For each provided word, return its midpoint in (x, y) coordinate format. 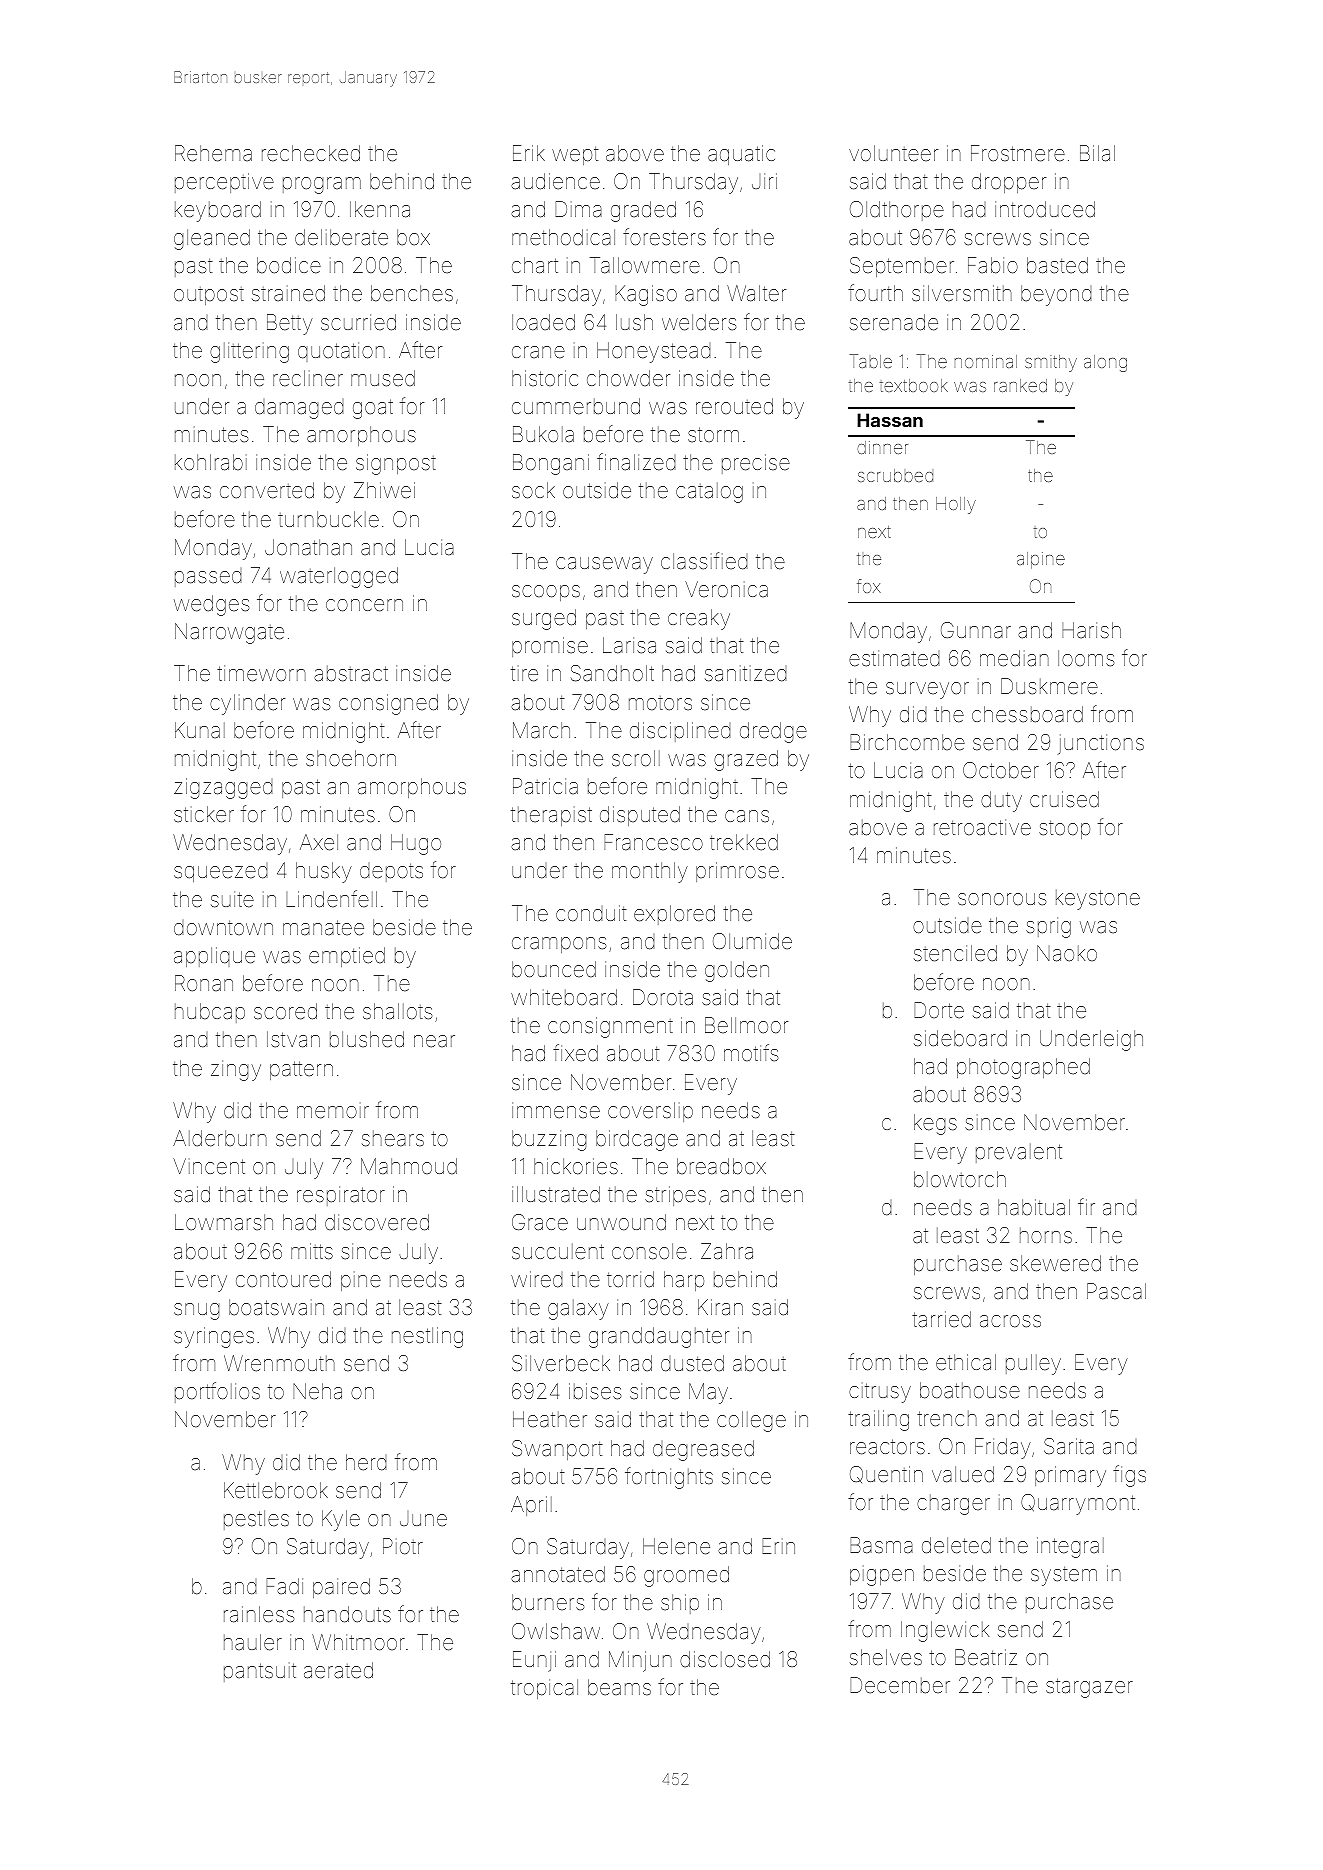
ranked (1020, 385)
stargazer (1089, 1688)
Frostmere (1018, 153)
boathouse (970, 1390)
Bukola (543, 434)
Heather (550, 1419)
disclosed (725, 1659)
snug (197, 1311)
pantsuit (260, 1672)
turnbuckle (328, 519)
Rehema (213, 153)
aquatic (741, 155)
